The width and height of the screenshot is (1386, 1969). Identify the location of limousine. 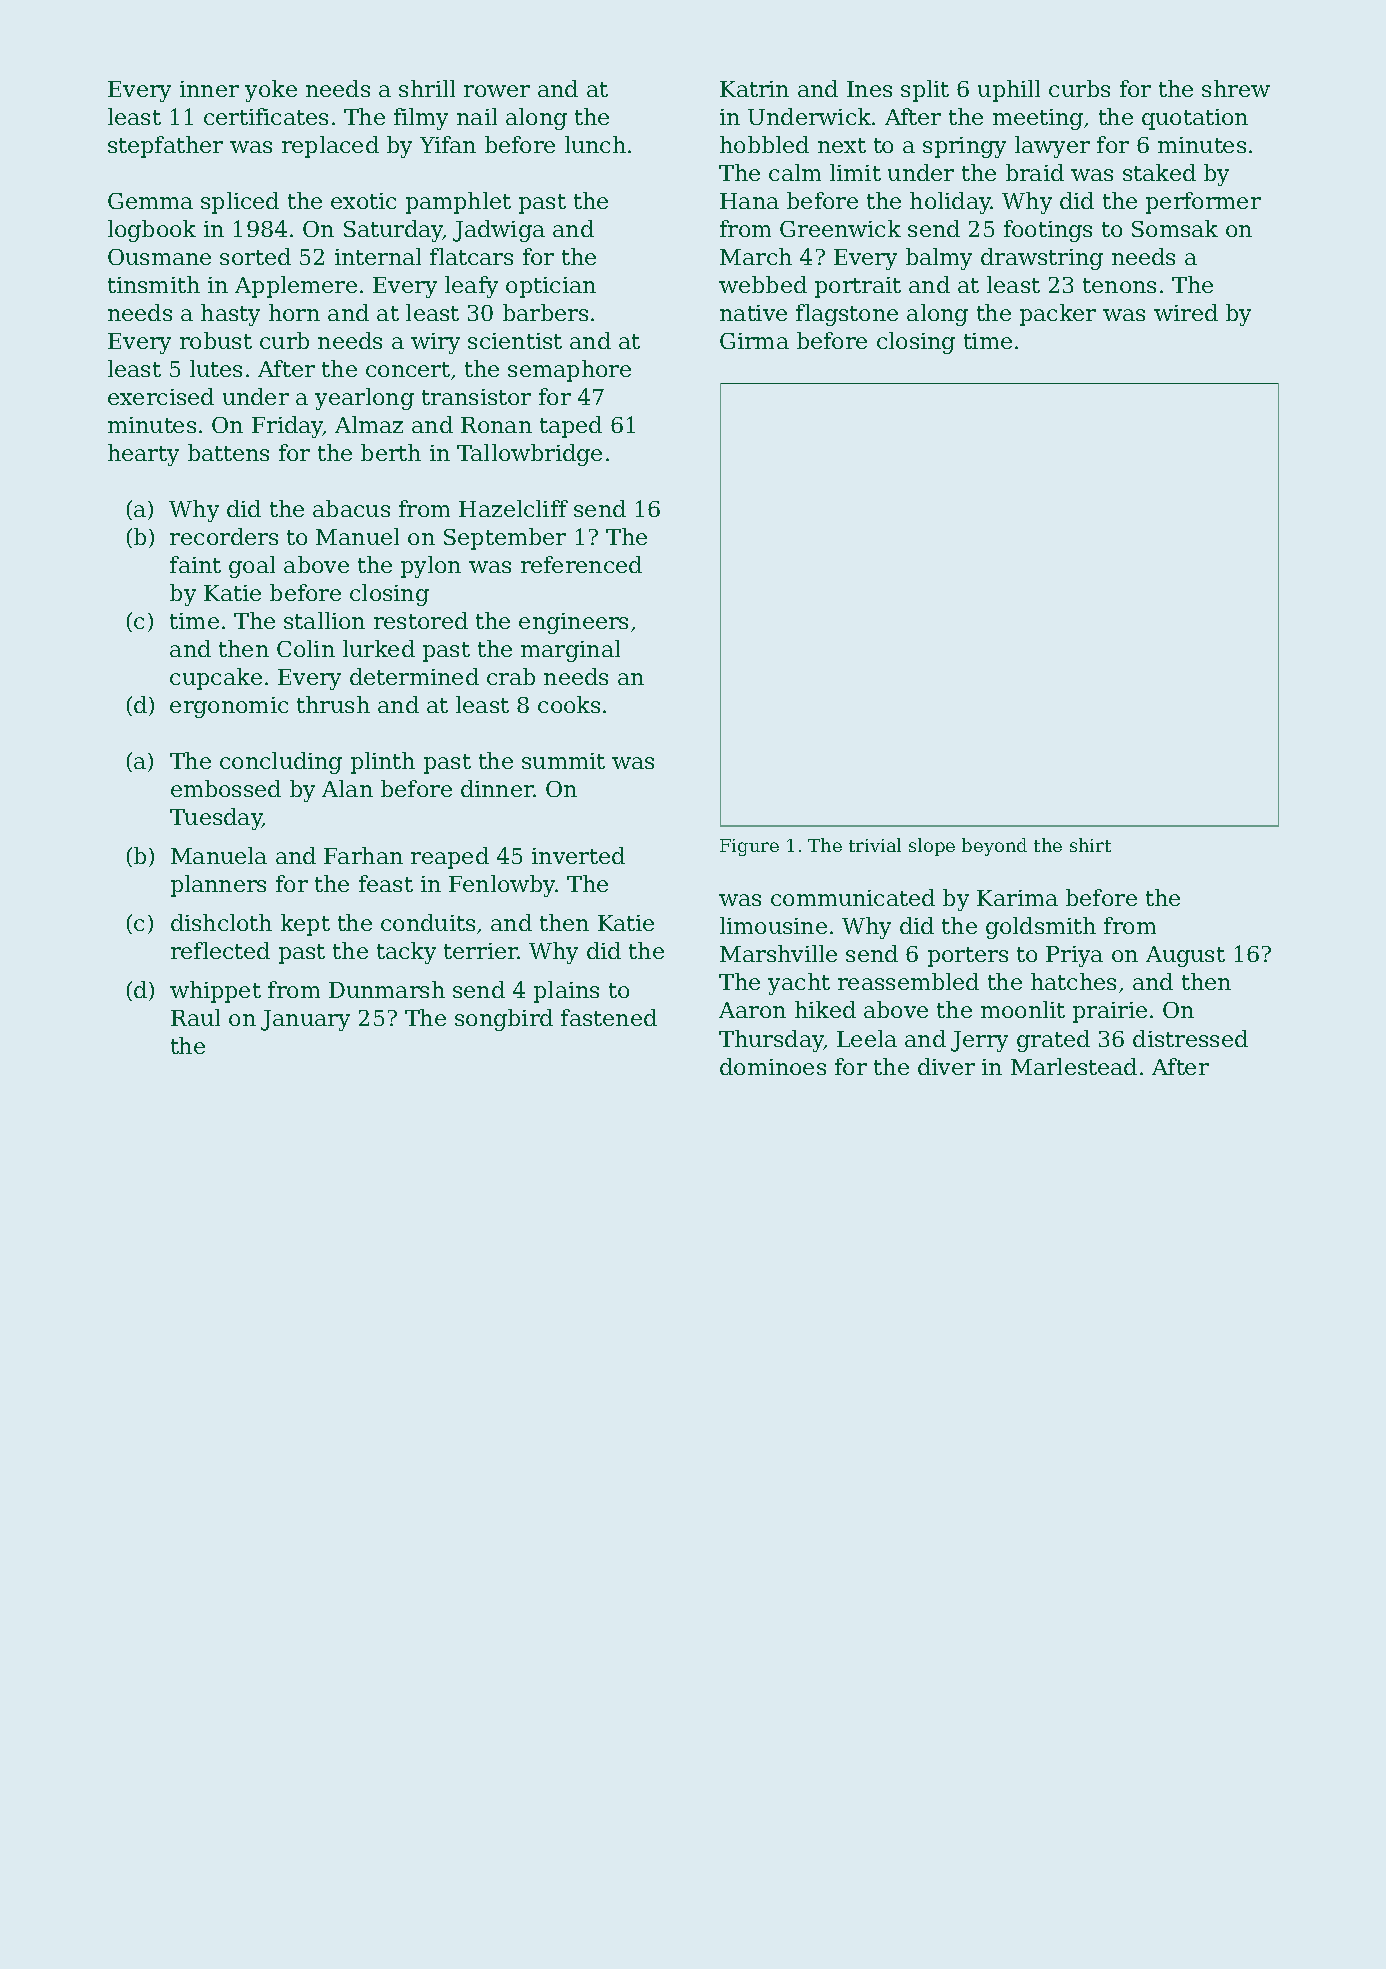
(773, 925).
